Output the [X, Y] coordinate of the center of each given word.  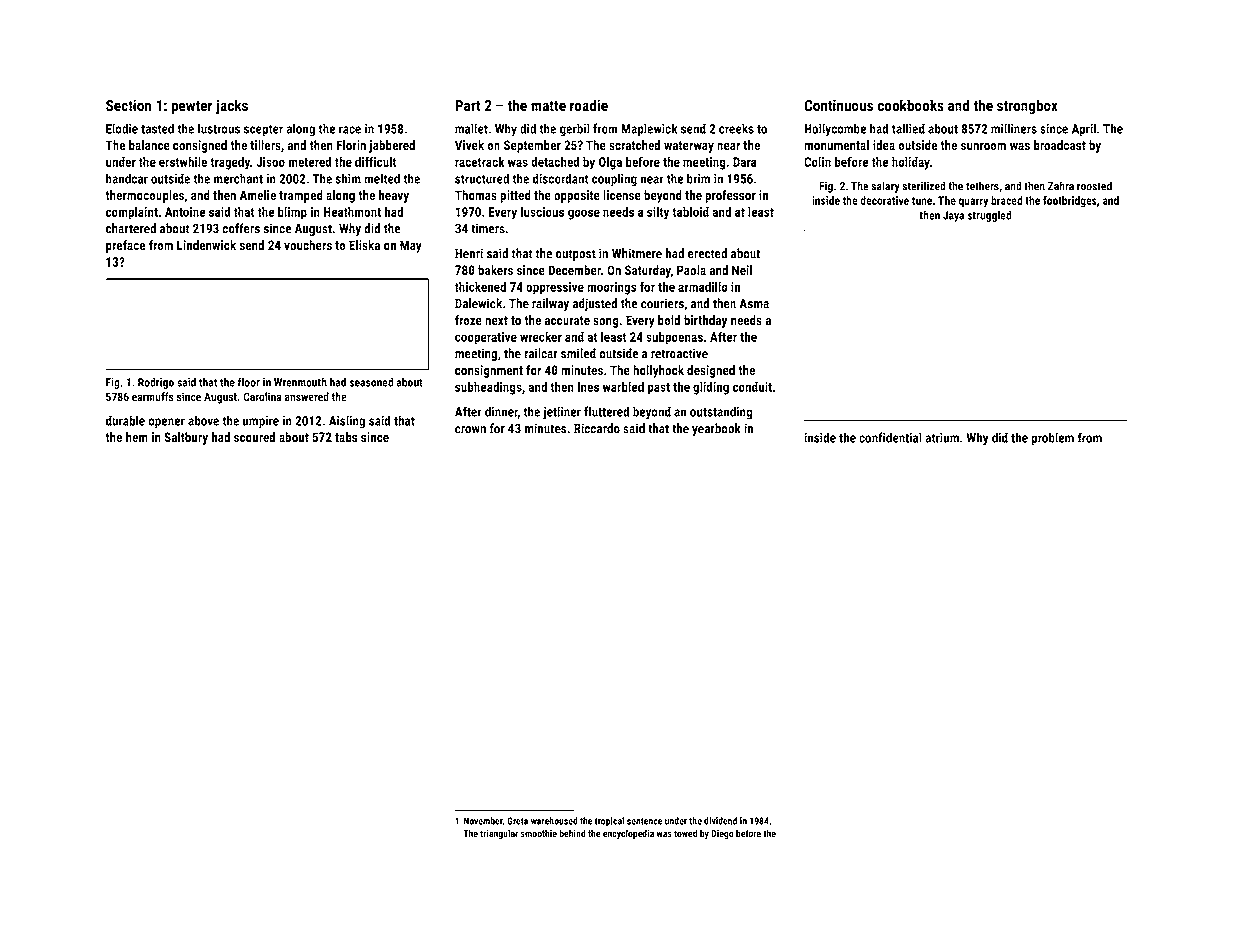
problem [1052, 439]
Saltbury [186, 438]
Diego [722, 834]
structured [482, 178]
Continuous [838, 105]
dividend [720, 821]
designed [711, 371]
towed [685, 833]
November [483, 821]
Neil [742, 270]
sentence [645, 821]
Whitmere [637, 253]
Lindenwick [206, 245]
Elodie [122, 128]
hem [137, 437]
